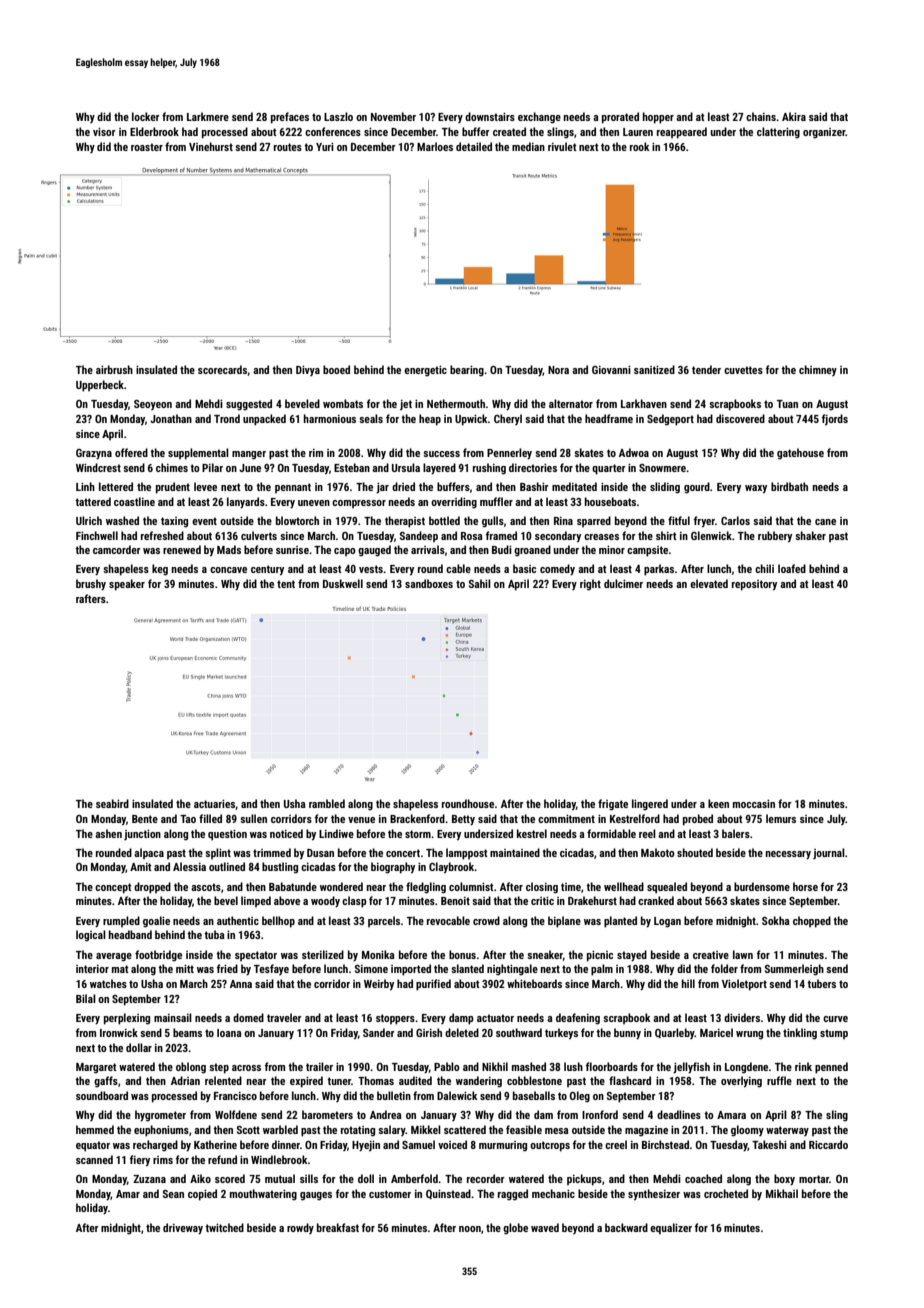 The height and width of the screenshot is (1308, 924). Describe the element at coordinates (188, 819) in the screenshot. I see `Tao` at that location.
